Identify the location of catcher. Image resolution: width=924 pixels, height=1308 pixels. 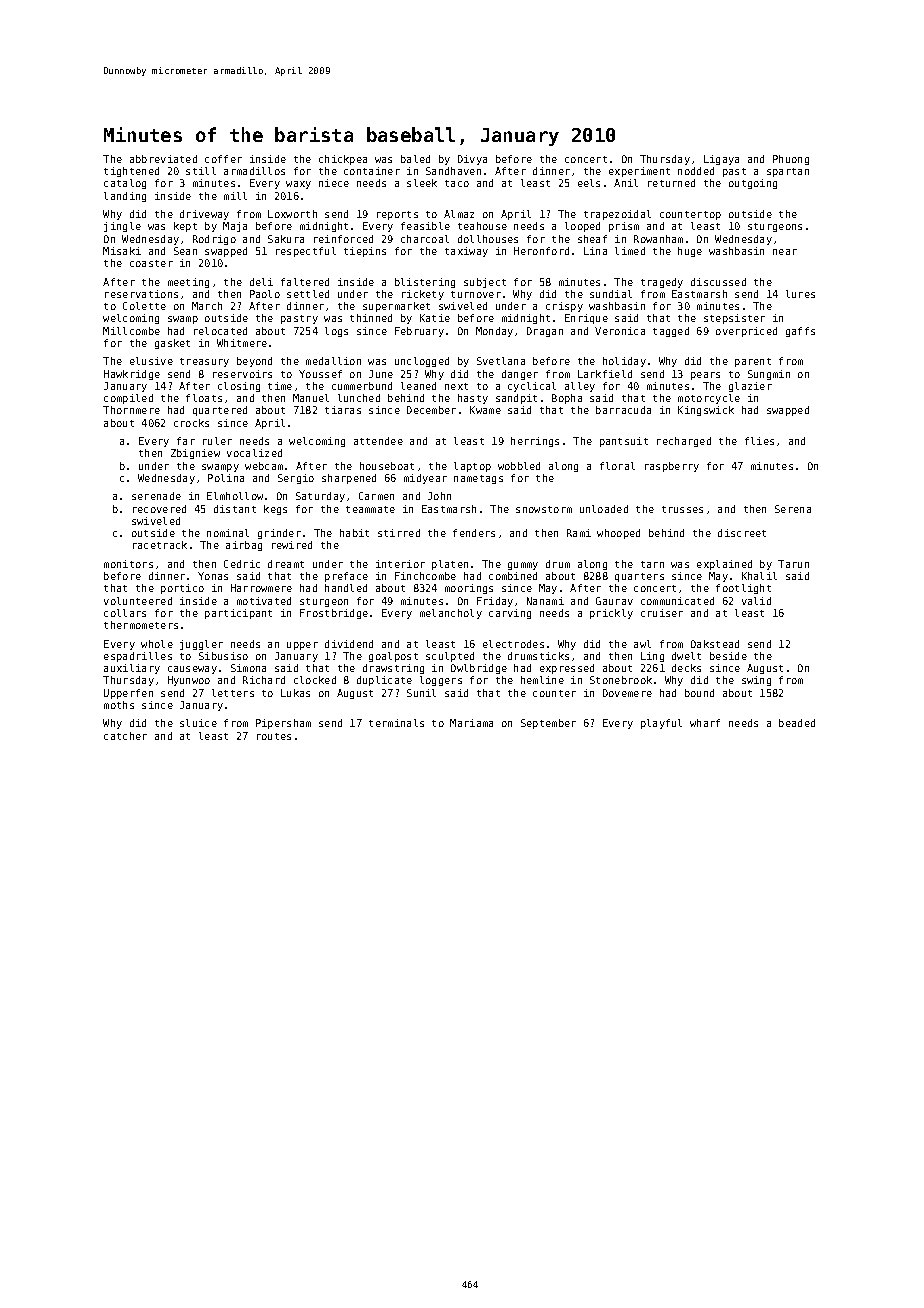
(125, 736).
